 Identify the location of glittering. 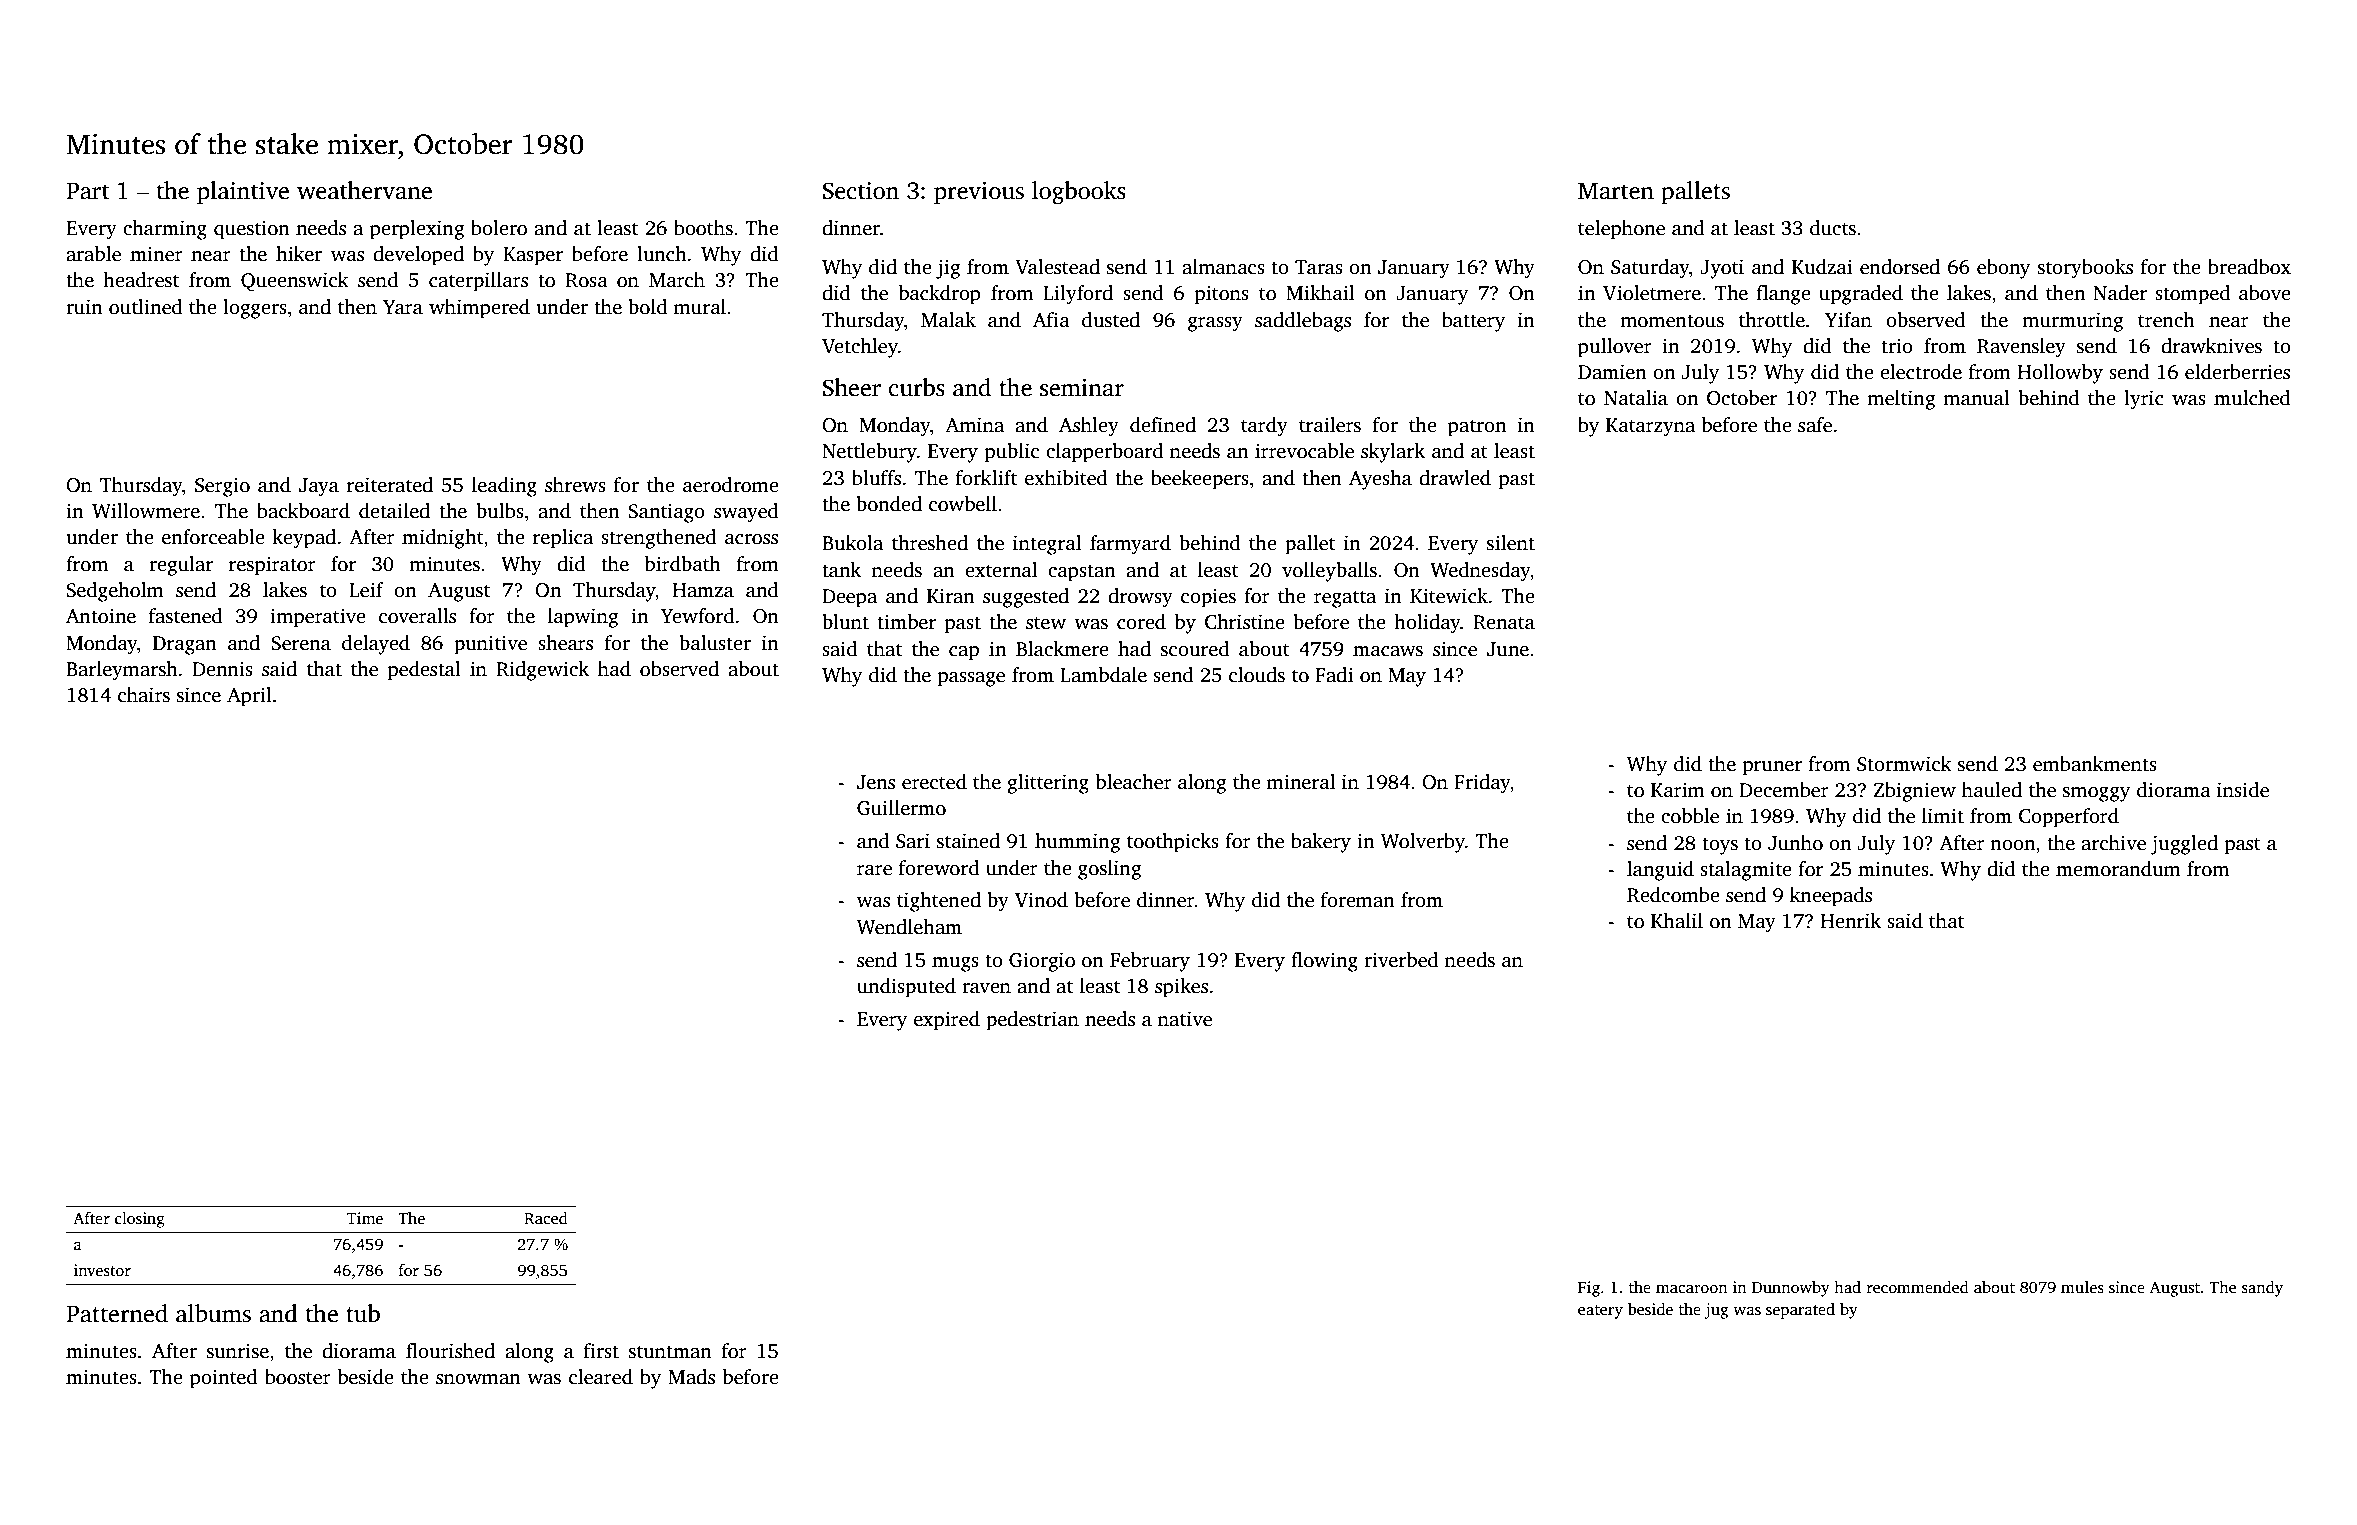
(1048, 784).
